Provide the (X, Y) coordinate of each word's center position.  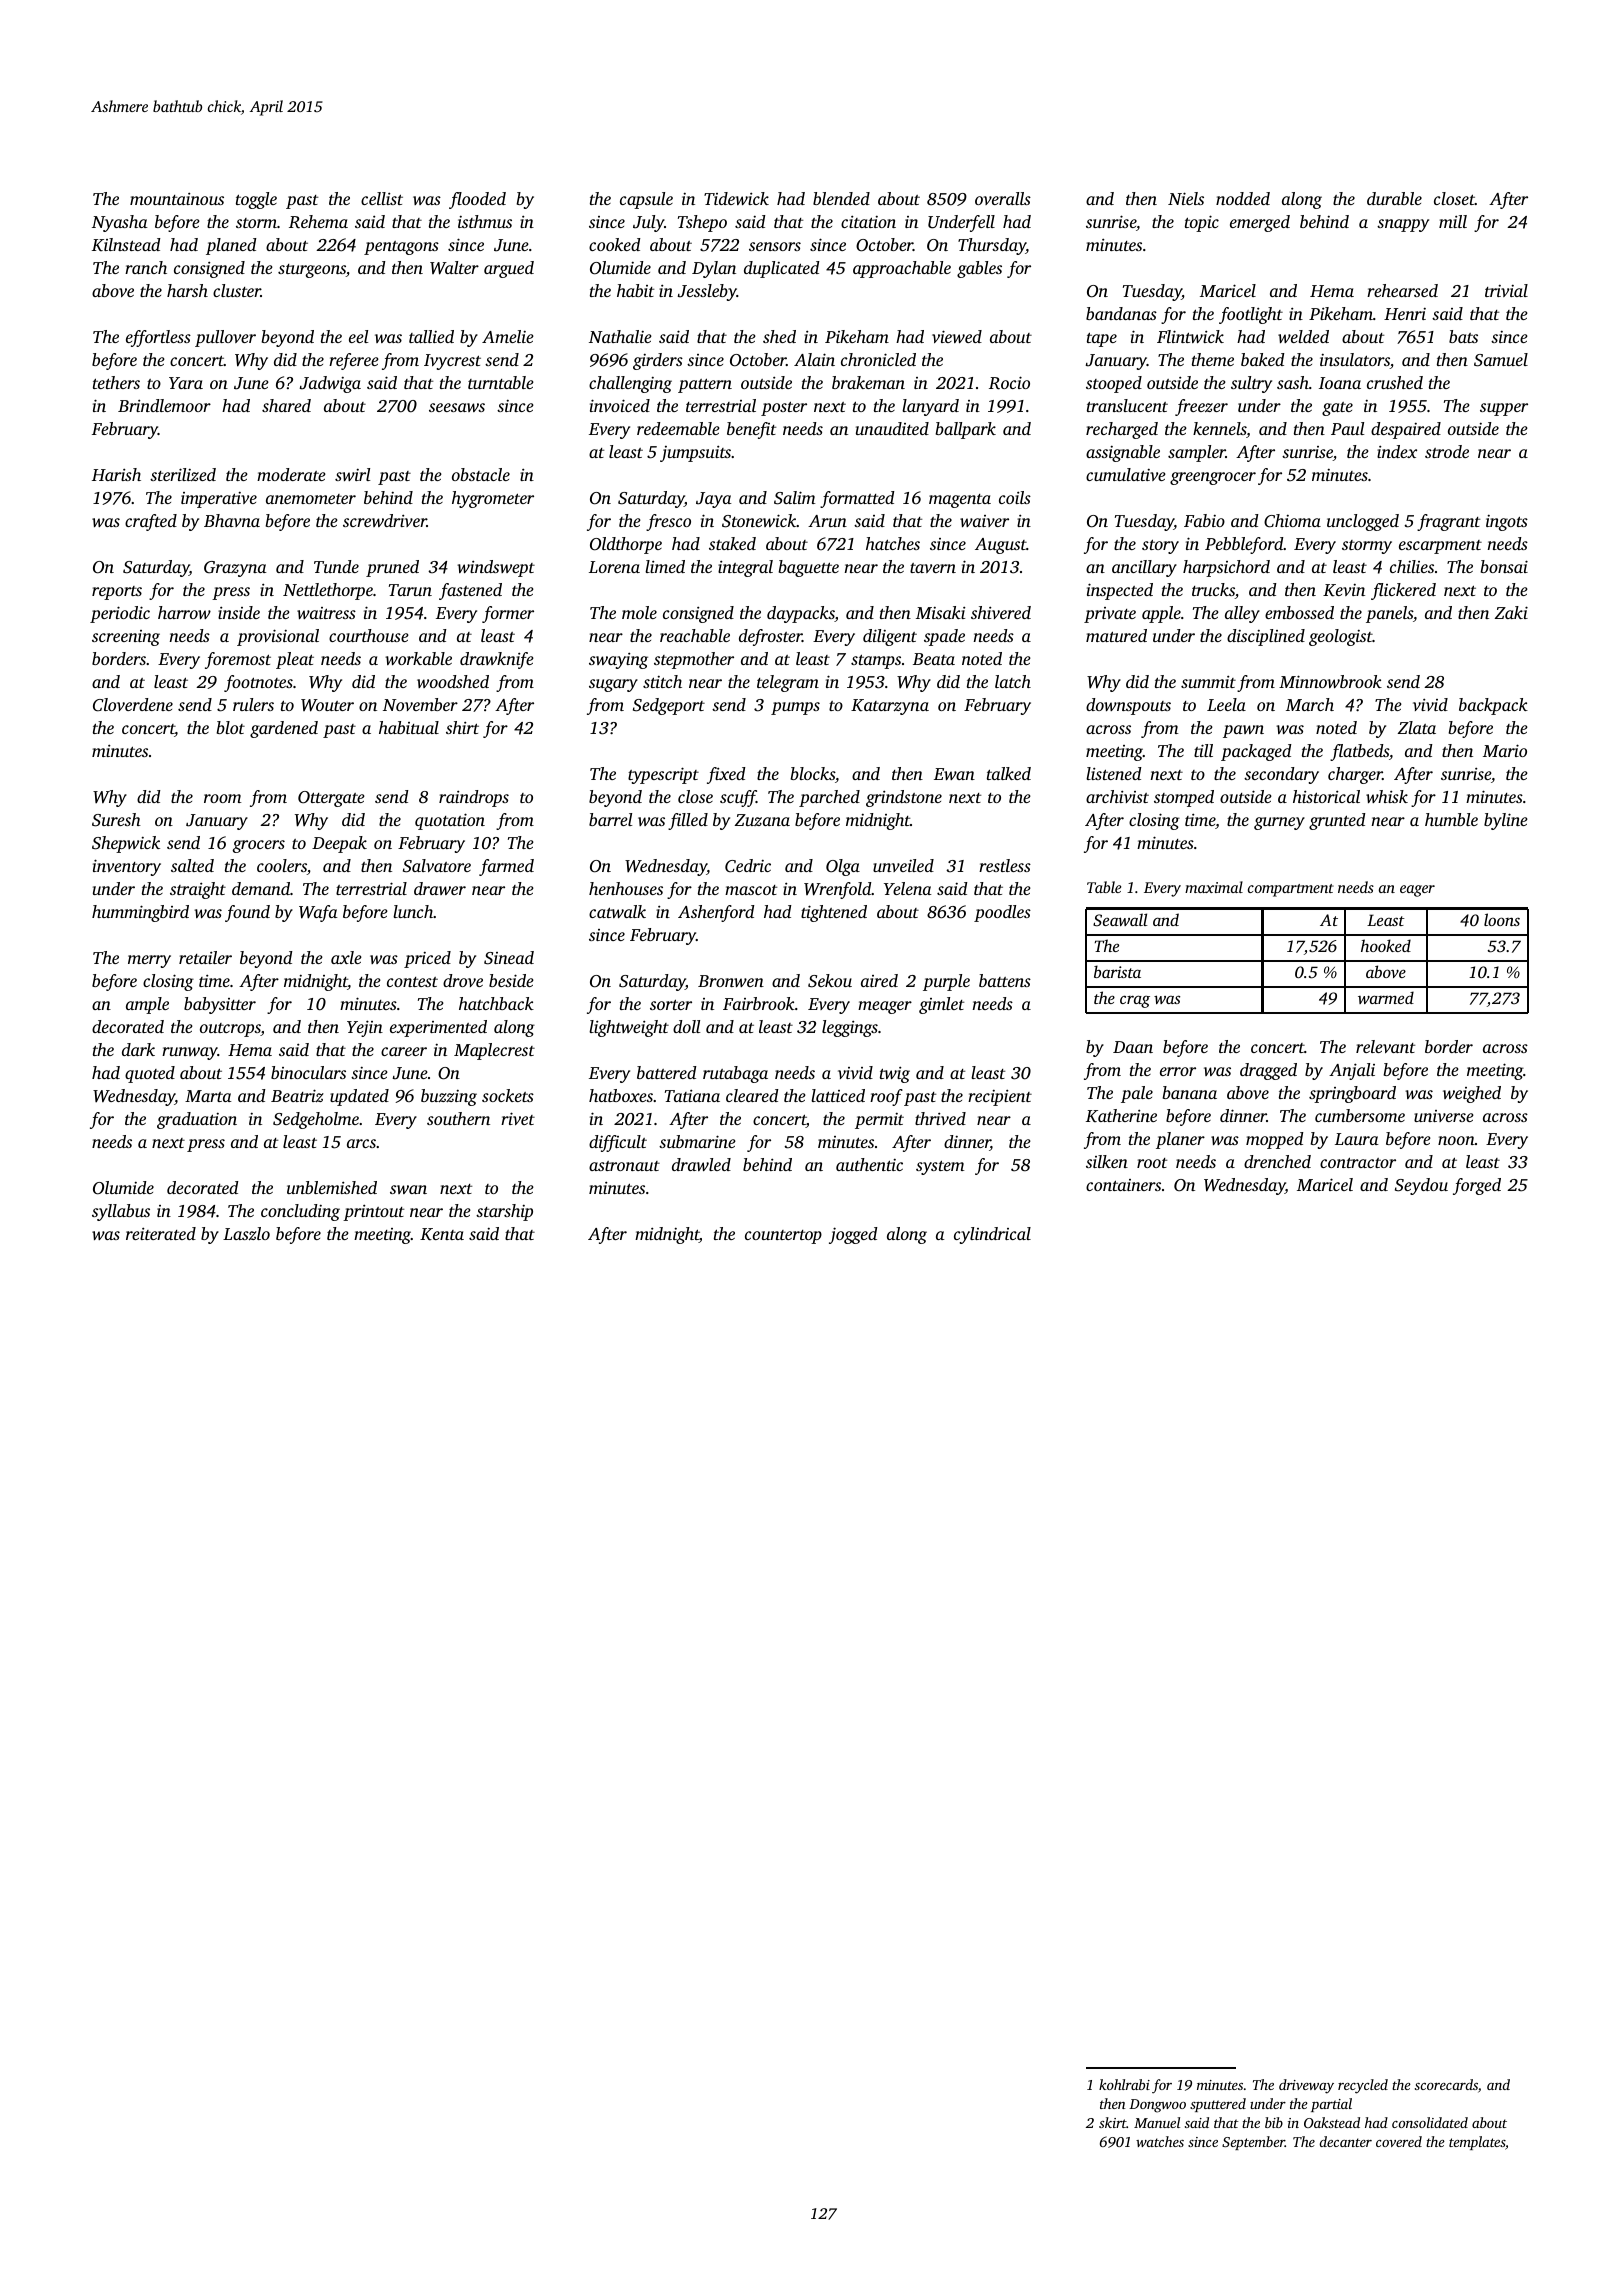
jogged (853, 1235)
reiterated (161, 1233)
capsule (646, 200)
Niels (1186, 198)
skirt (1113, 2122)
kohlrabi (1124, 2084)
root (1152, 1163)
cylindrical (992, 1235)
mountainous (177, 198)
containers (1123, 1185)
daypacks (801, 614)
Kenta (442, 1234)
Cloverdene (133, 705)
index (1397, 451)
